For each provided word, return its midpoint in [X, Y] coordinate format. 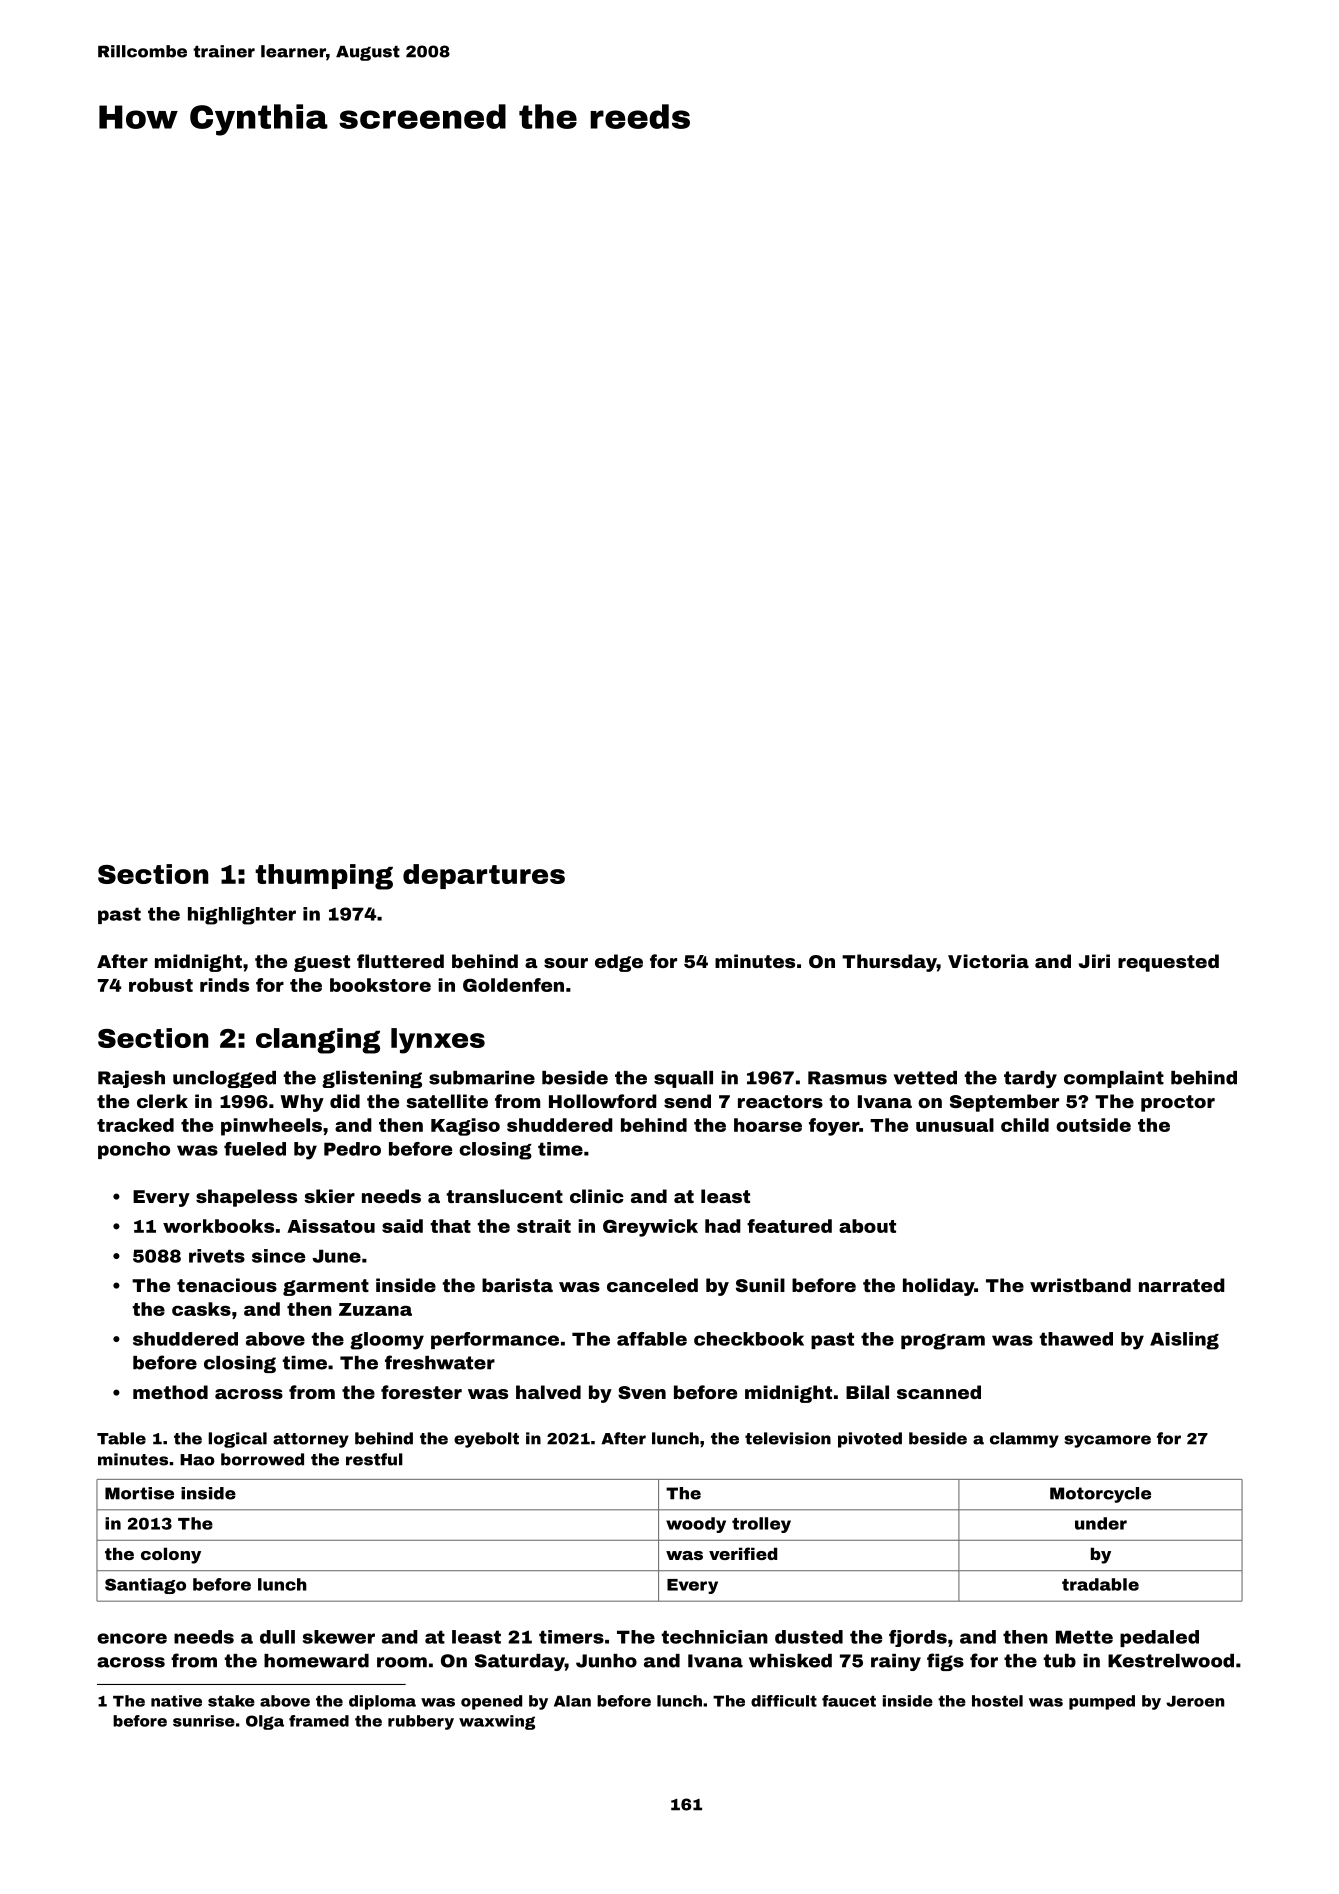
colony [171, 1555]
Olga [265, 1722]
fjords [918, 1638]
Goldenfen [513, 985]
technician [714, 1637]
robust [161, 985]
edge [619, 963]
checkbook [749, 1339]
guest [322, 963]
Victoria [988, 961]
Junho [606, 1661]
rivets [217, 1256]
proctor [1178, 1103]
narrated [1182, 1285]
